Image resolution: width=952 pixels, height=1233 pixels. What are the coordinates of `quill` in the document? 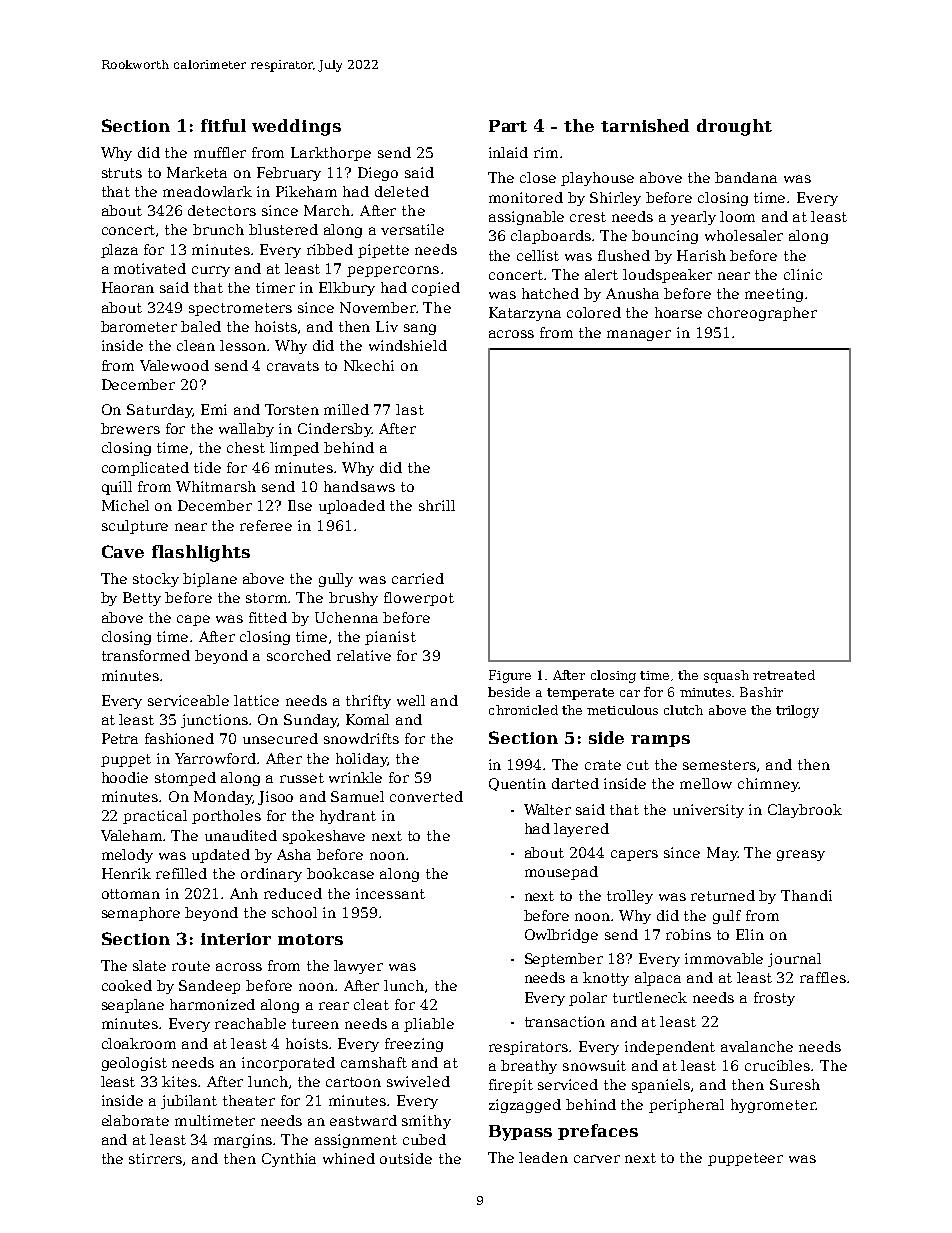 It's located at (117, 488).
